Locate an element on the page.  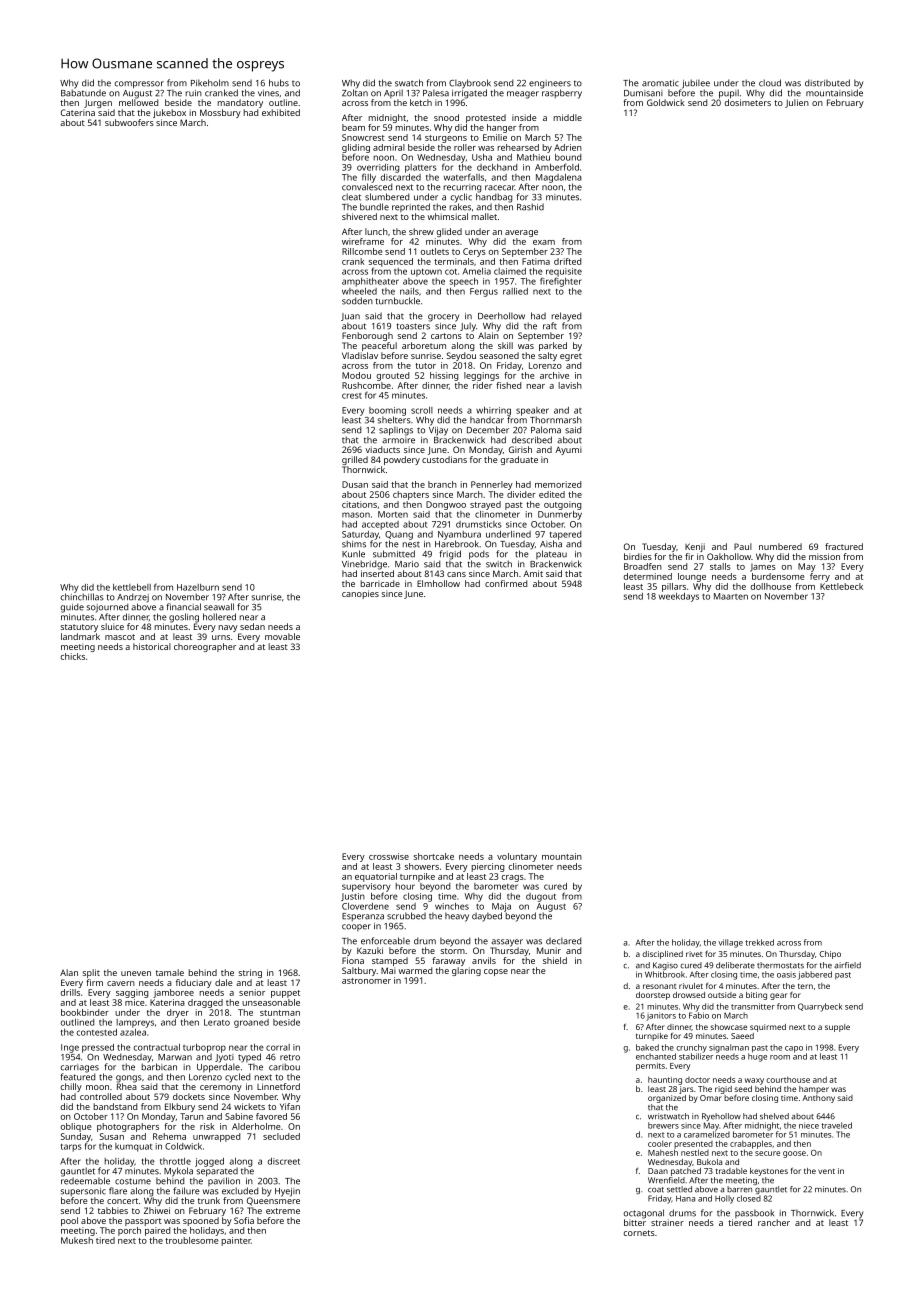
lavish is located at coordinates (570, 385).
